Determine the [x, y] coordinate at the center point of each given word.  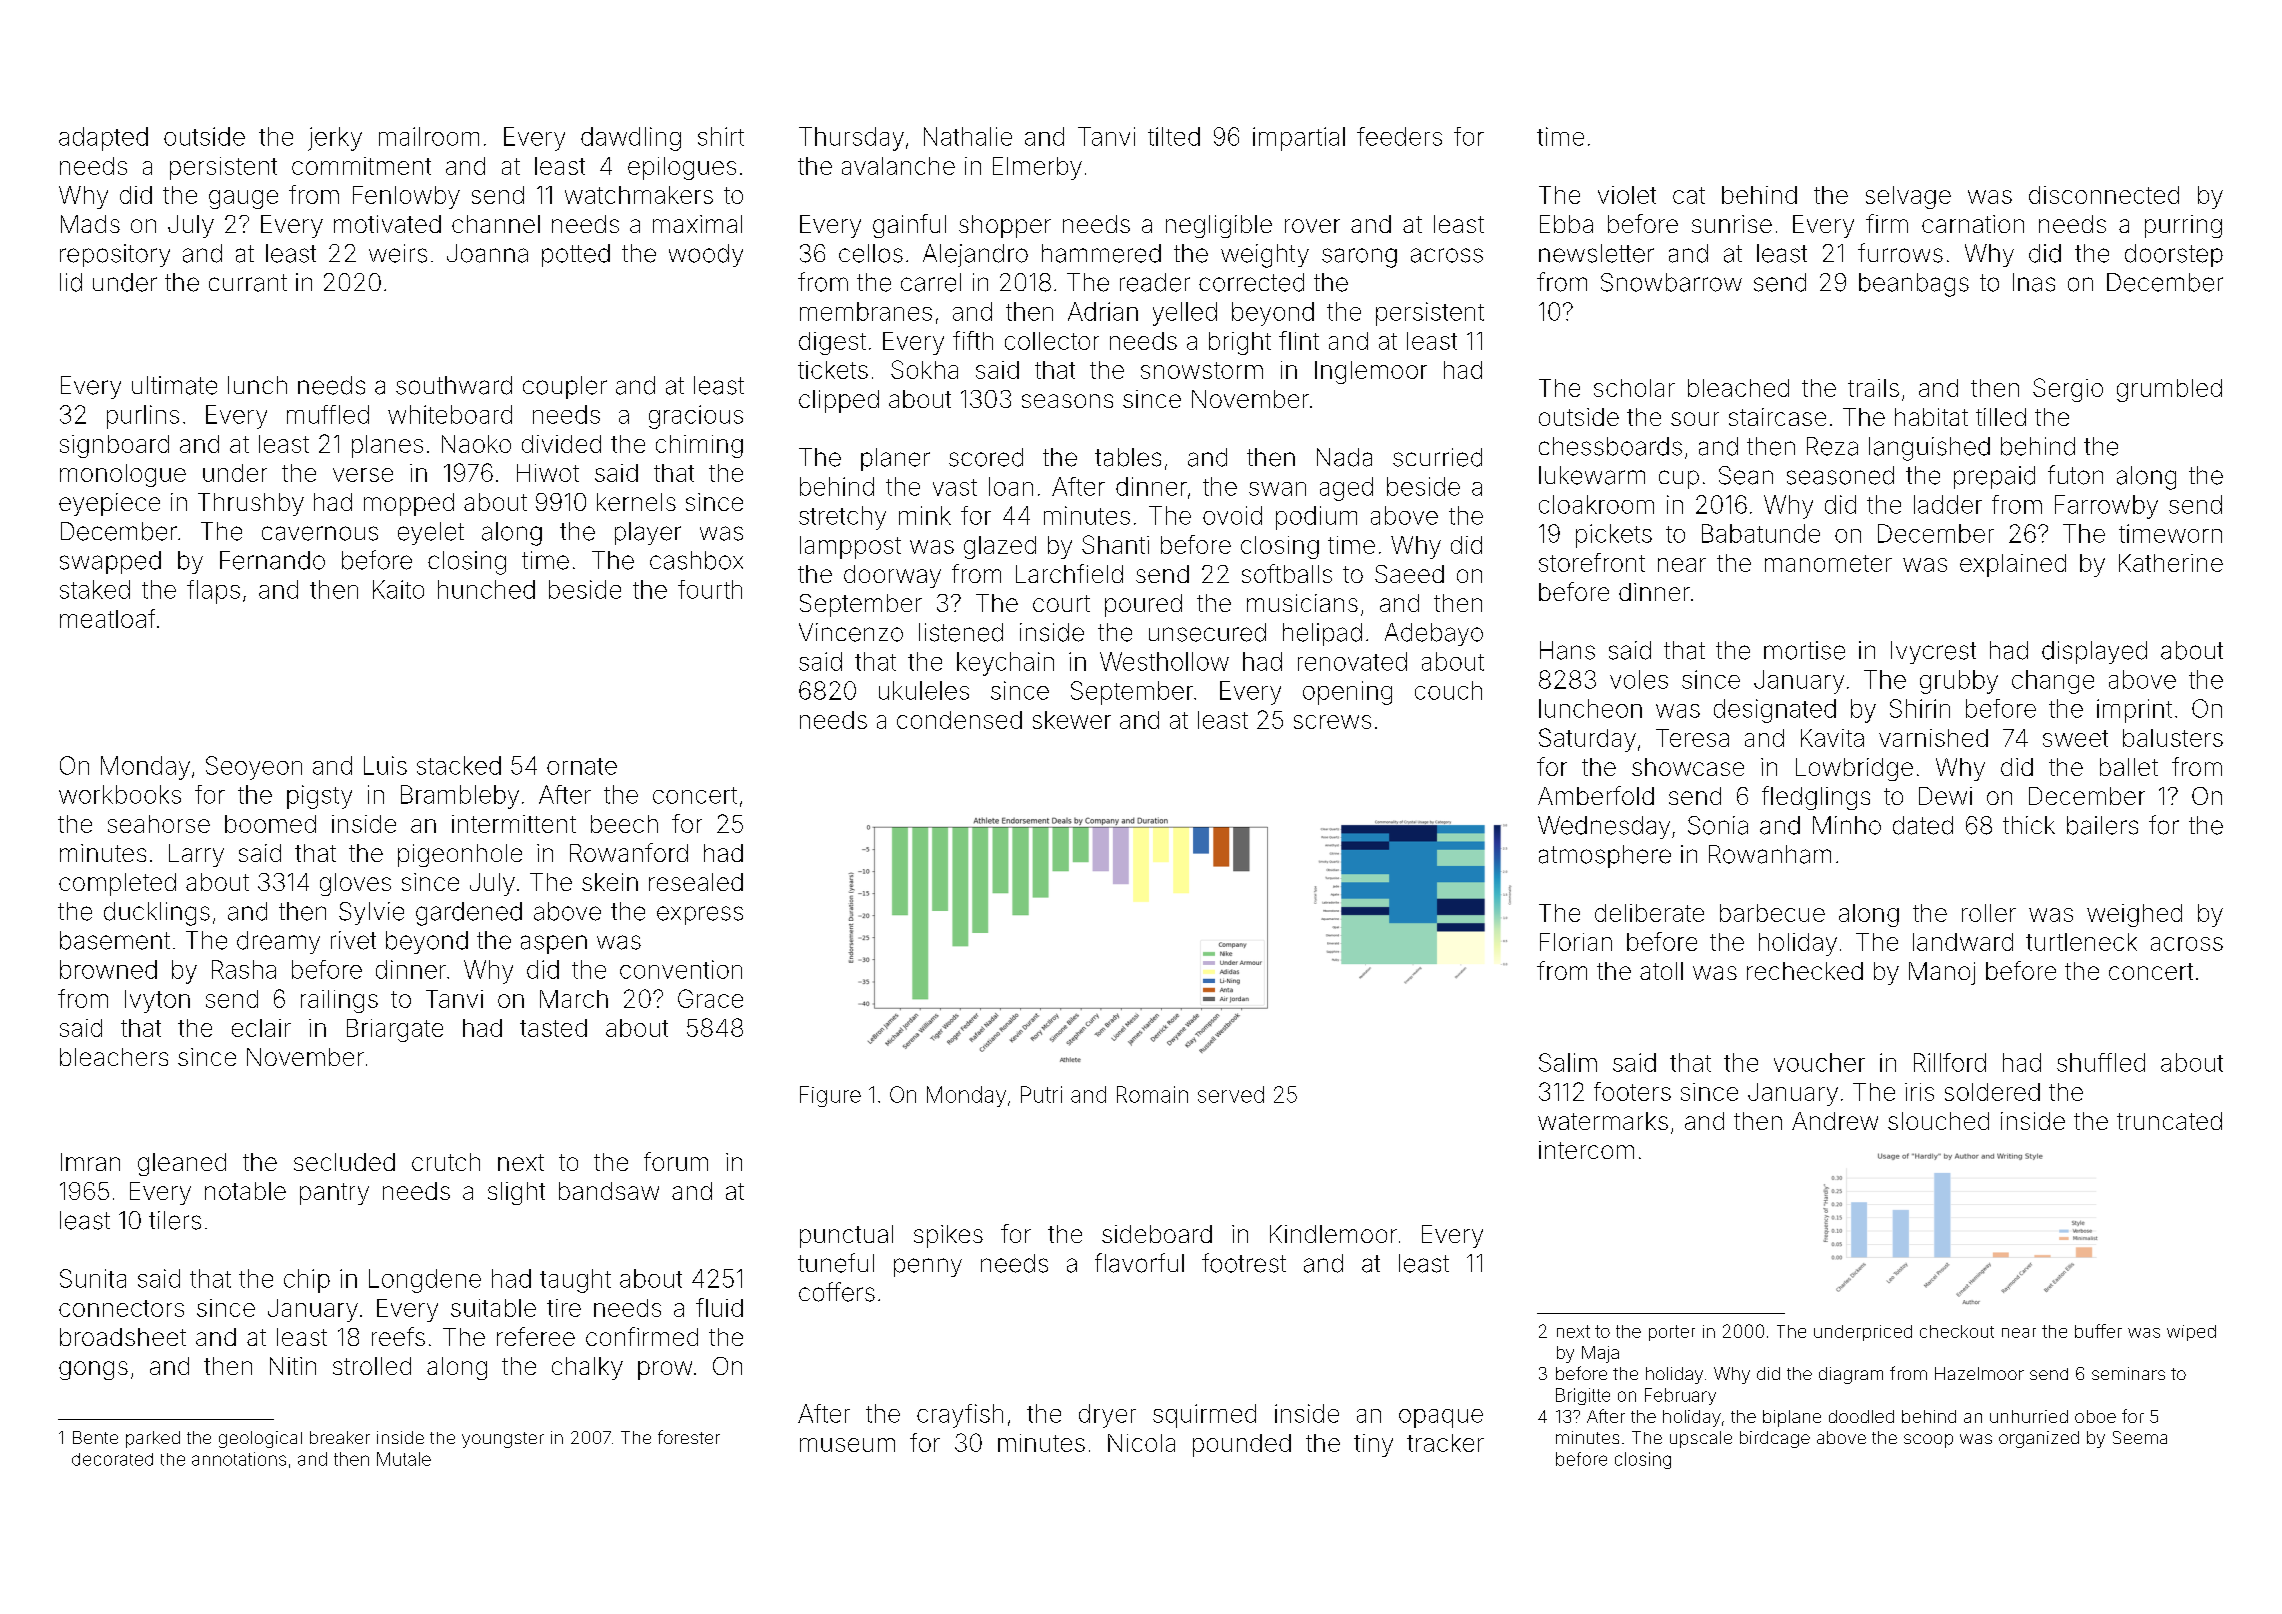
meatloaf [107, 618]
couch [1448, 690]
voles [1639, 679]
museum [847, 1445]
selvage [1908, 197]
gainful [909, 226]
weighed [2134, 915]
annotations [239, 1459]
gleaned [182, 1164]
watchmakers [639, 195]
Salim [1568, 1062]
